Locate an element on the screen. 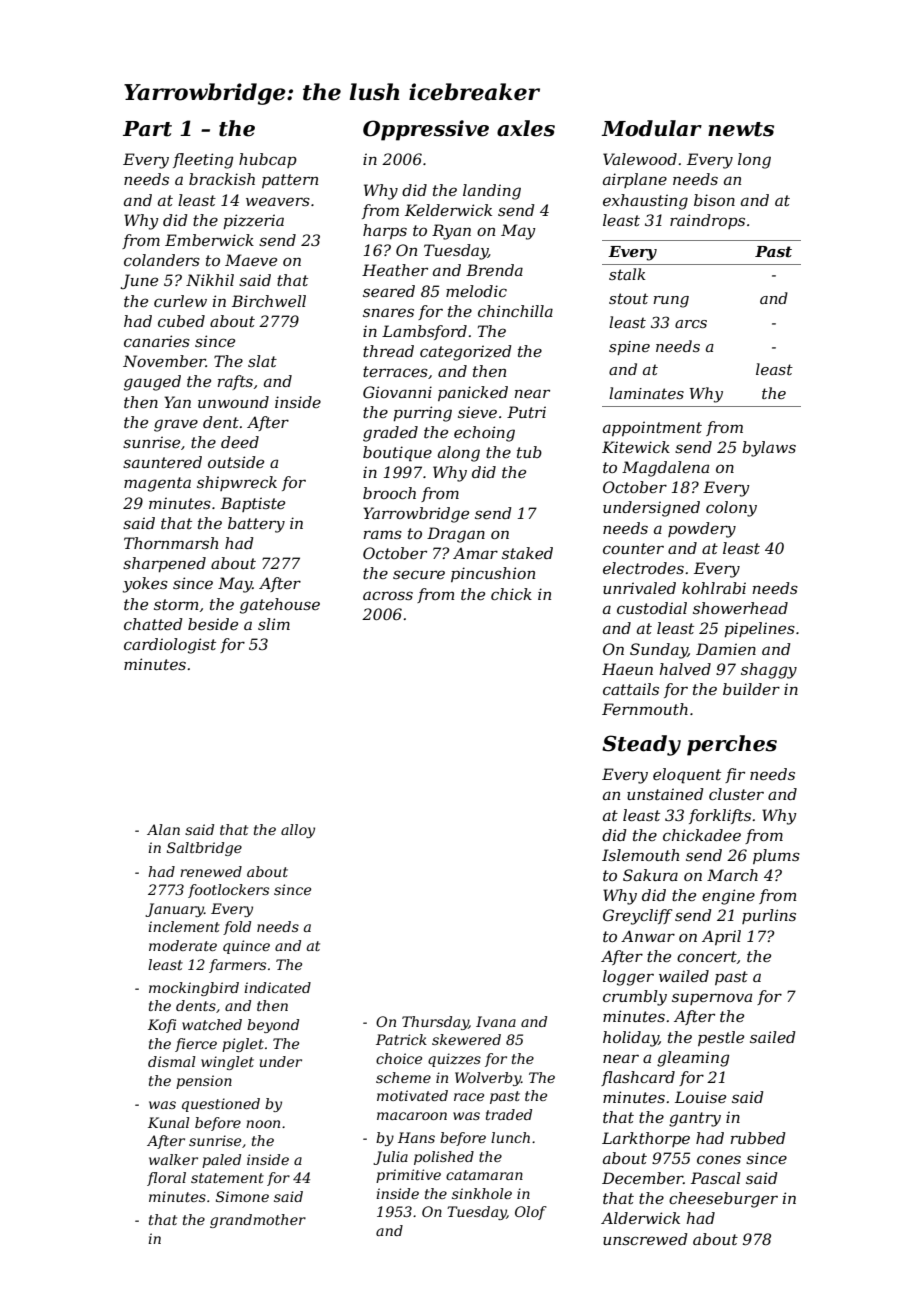  Thursday is located at coordinates (435, 1023).
